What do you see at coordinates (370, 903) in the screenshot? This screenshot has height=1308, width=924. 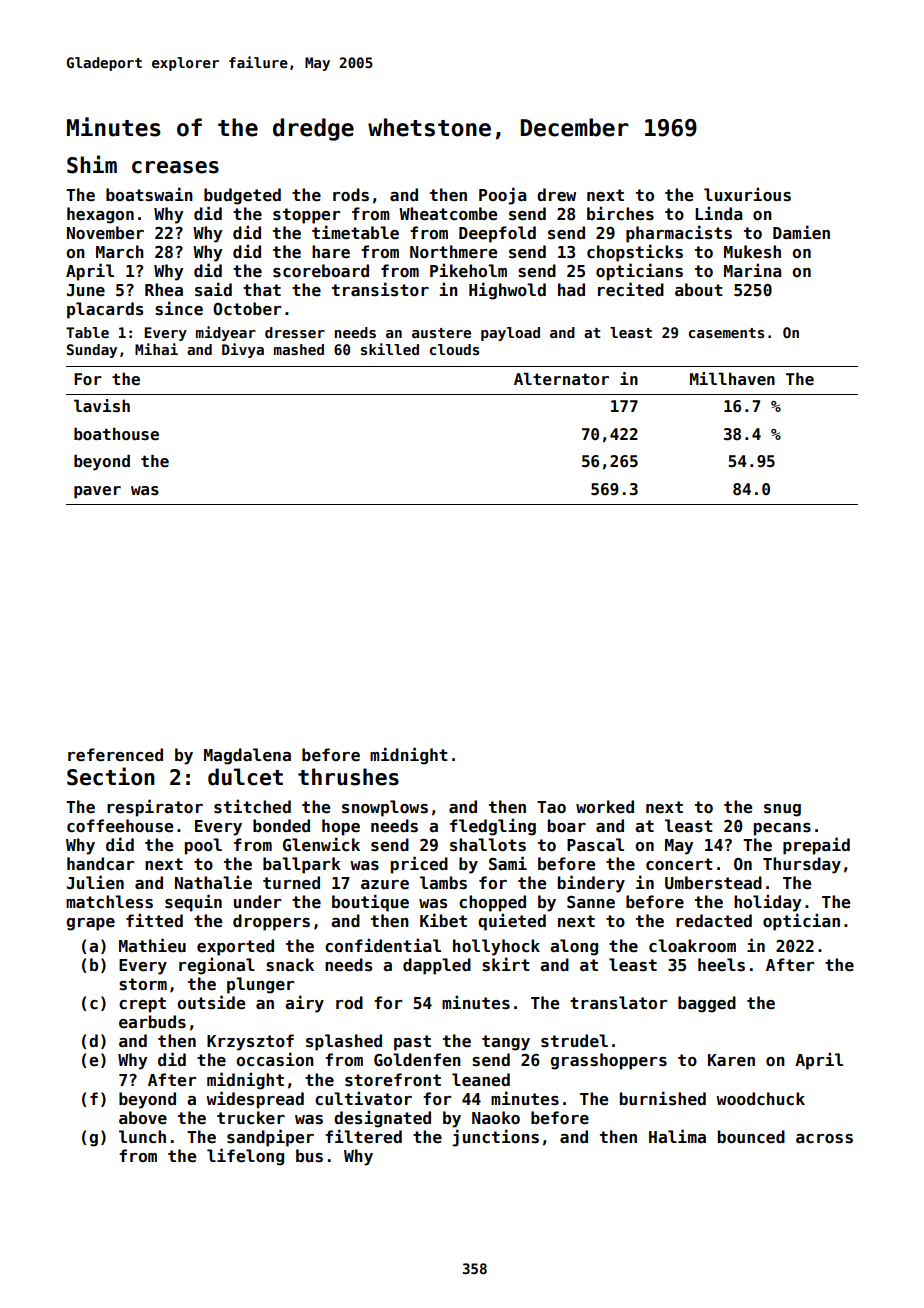 I see `boutique` at bounding box center [370, 903].
